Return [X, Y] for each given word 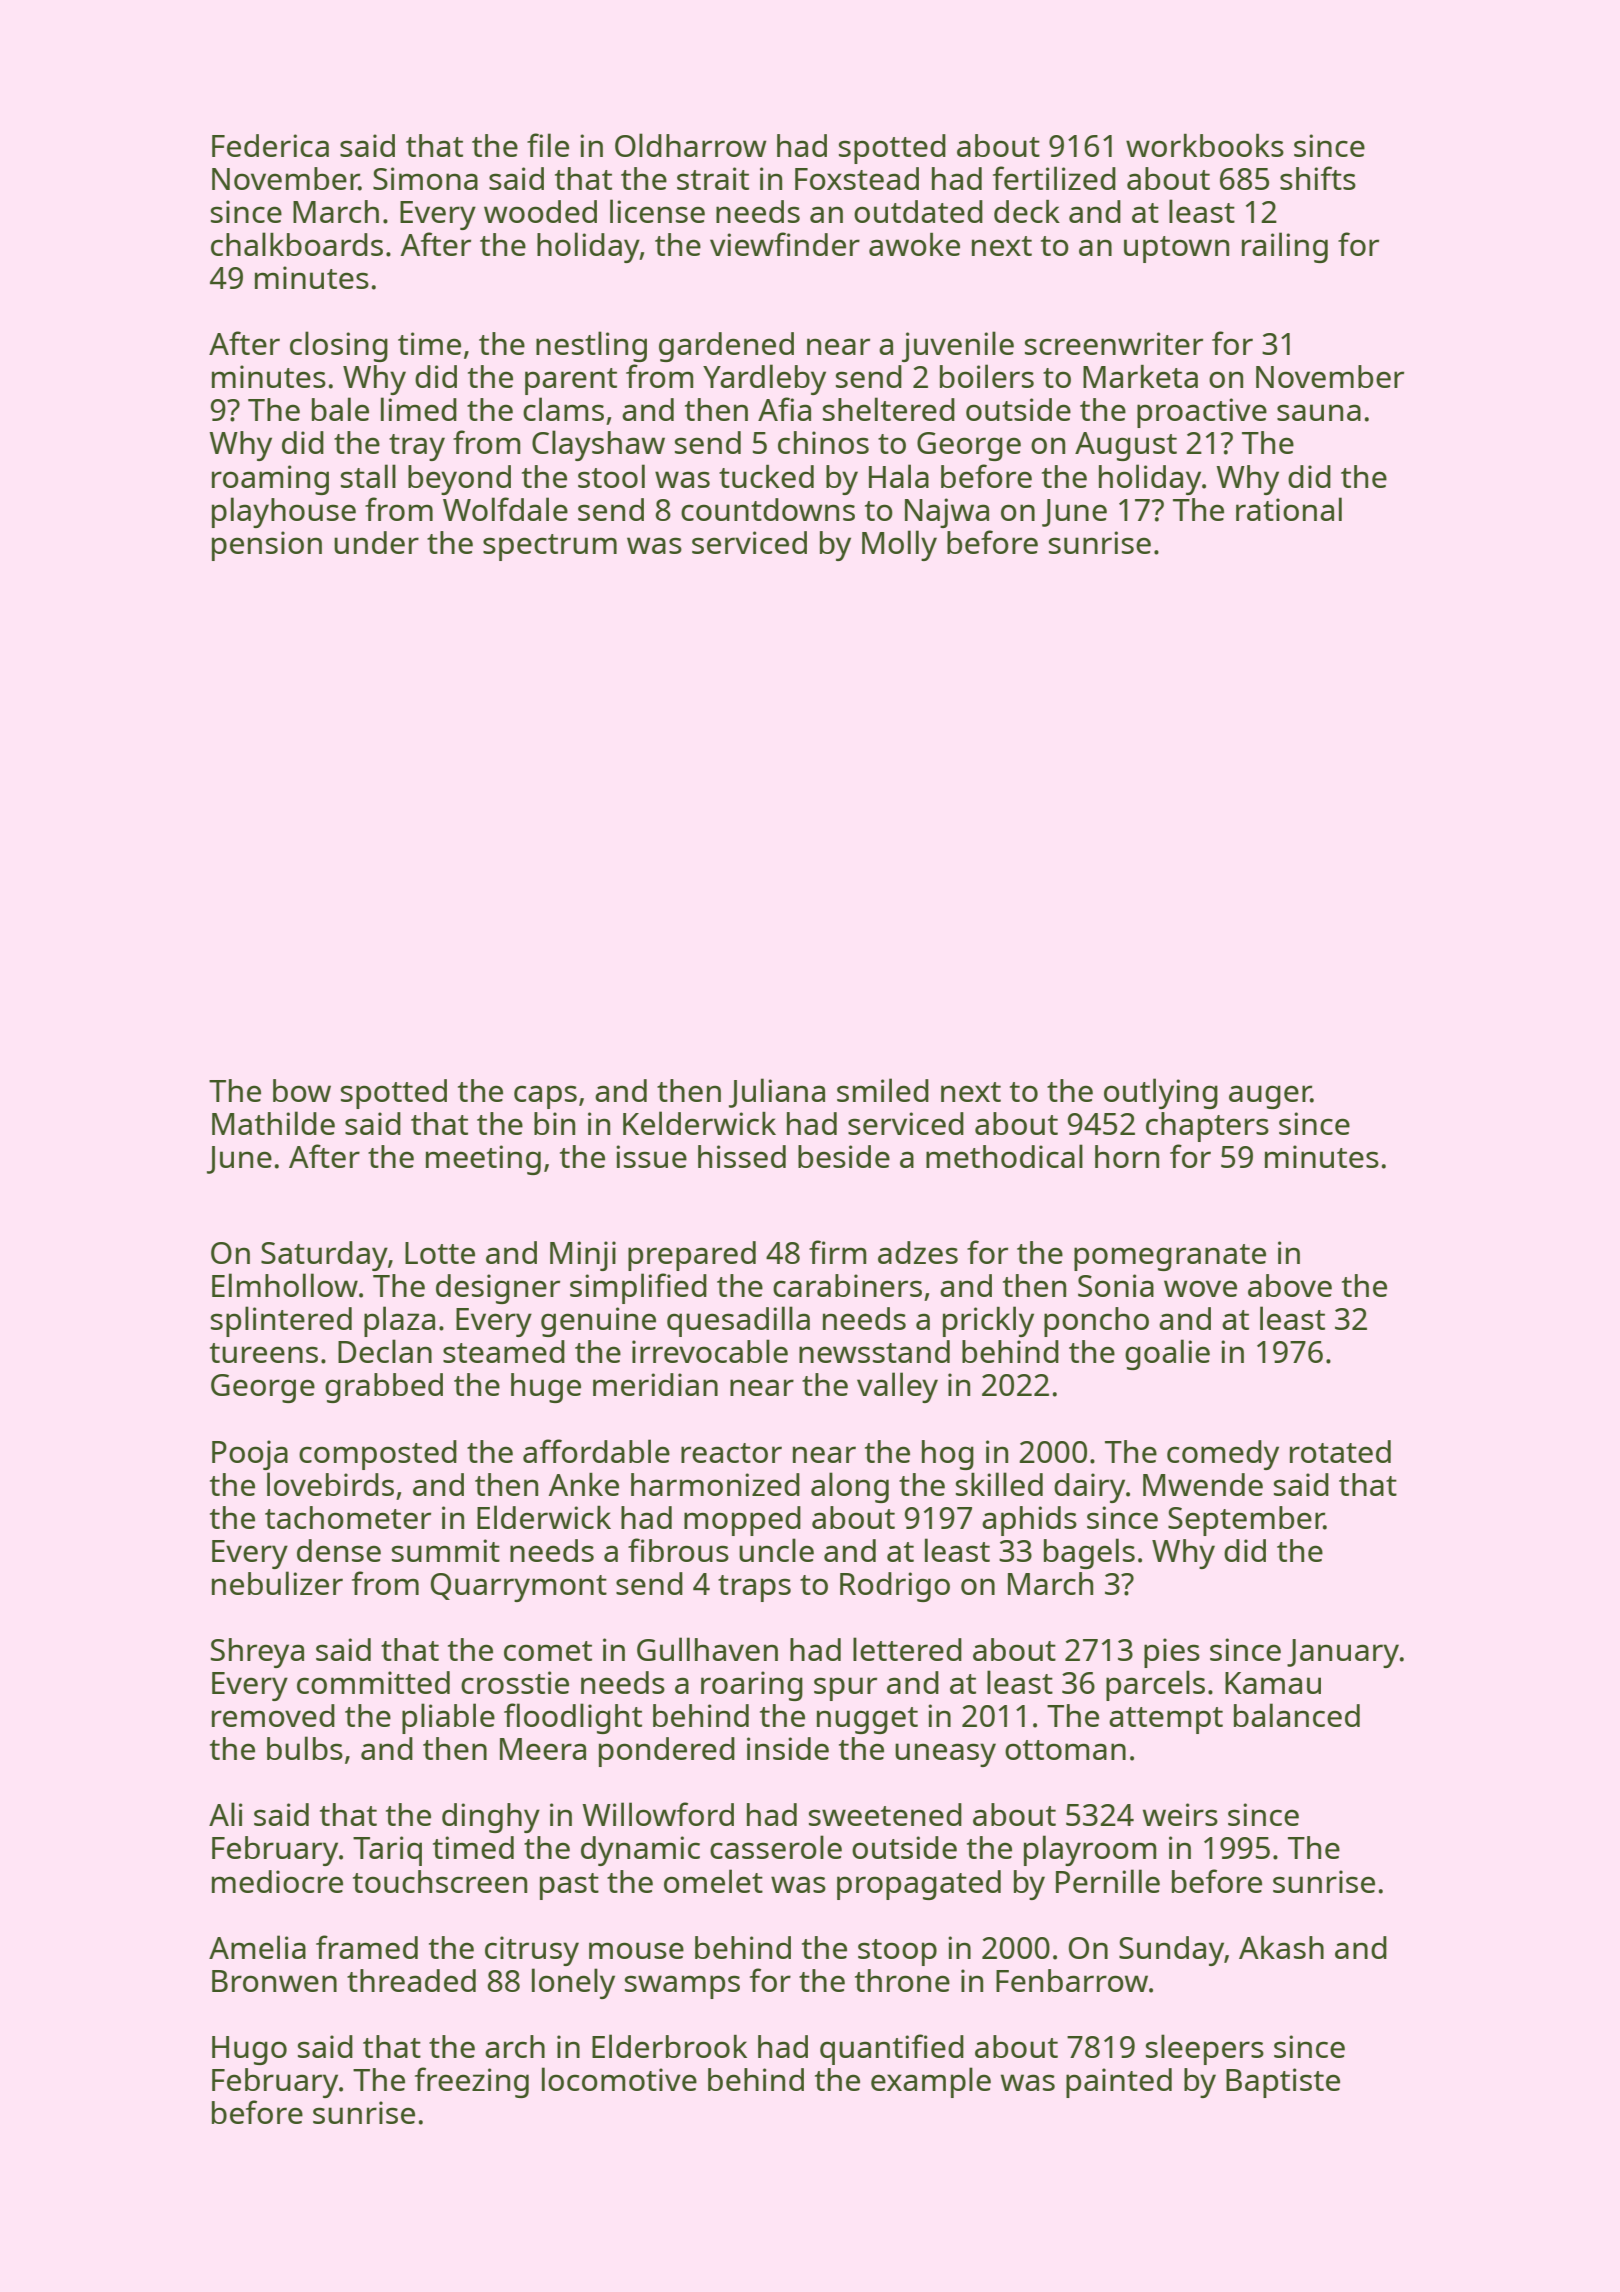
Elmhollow [285, 1285]
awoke [914, 244]
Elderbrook [669, 2046]
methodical [1004, 1156]
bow [302, 1090]
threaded [411, 1980]
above [1290, 1285]
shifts [1318, 178]
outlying [1161, 1093]
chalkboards [297, 244]
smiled [883, 1090]
